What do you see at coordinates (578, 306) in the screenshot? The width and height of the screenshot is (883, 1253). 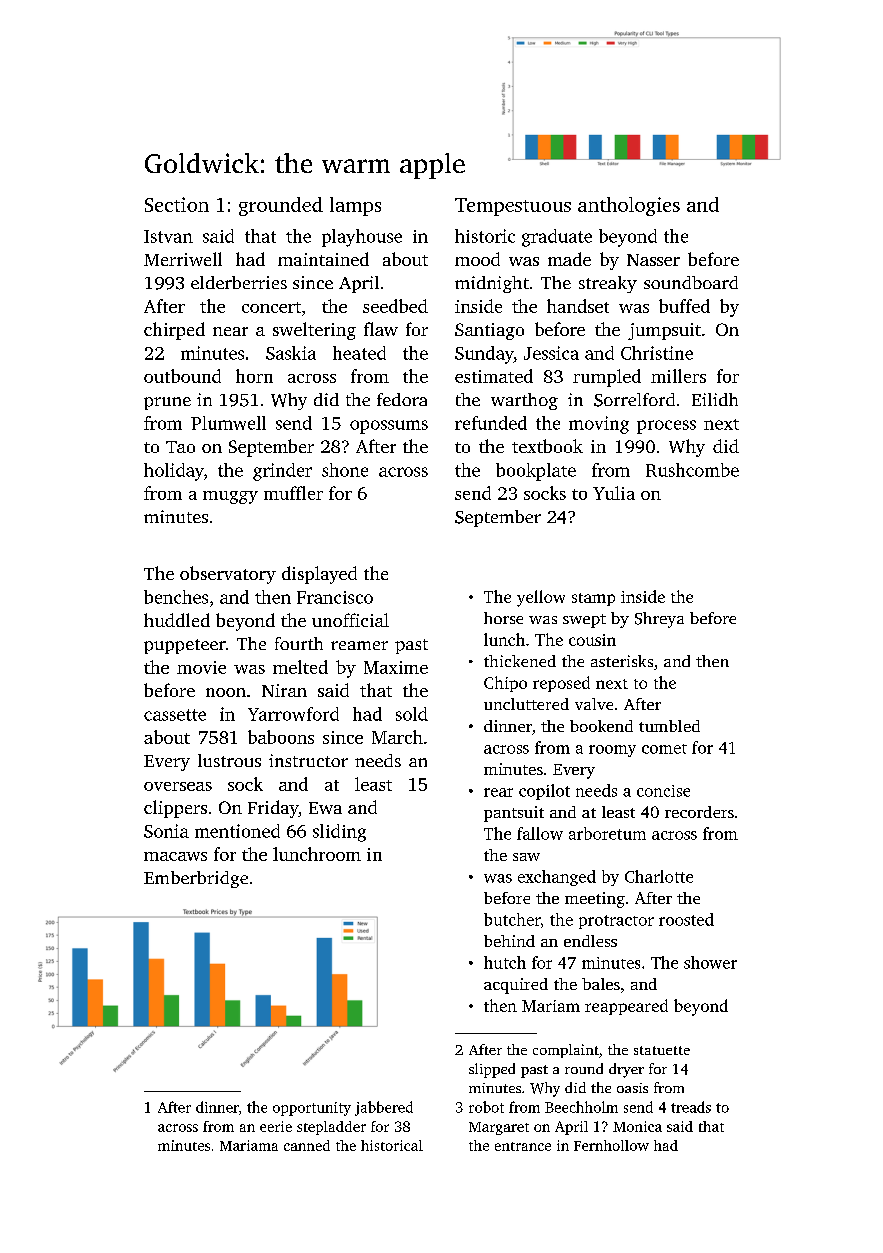 I see `handset` at bounding box center [578, 306].
